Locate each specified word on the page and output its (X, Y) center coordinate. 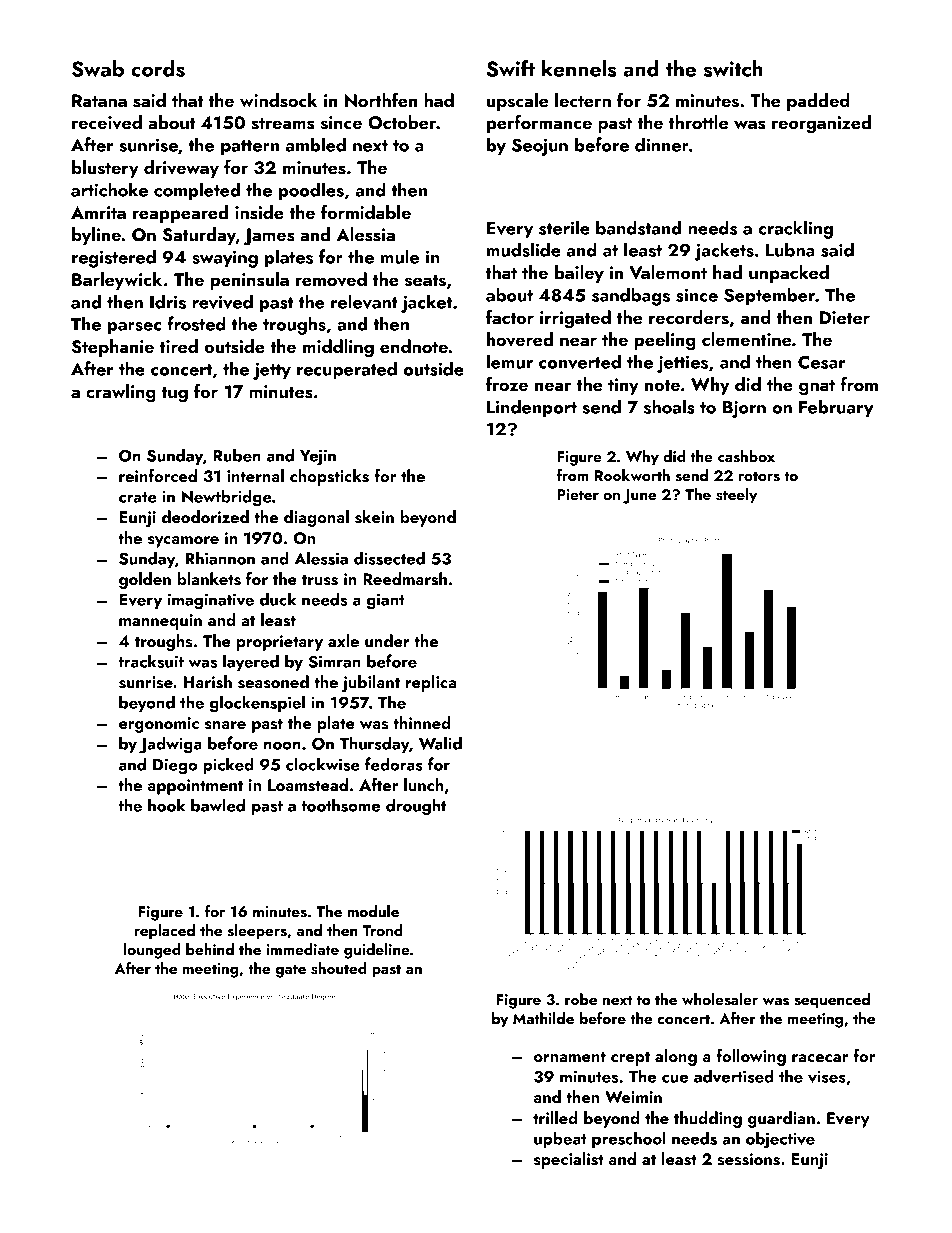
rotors (759, 476)
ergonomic (159, 725)
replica (431, 683)
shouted (338, 968)
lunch (423, 784)
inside (259, 212)
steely (736, 496)
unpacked (789, 274)
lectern (583, 100)
